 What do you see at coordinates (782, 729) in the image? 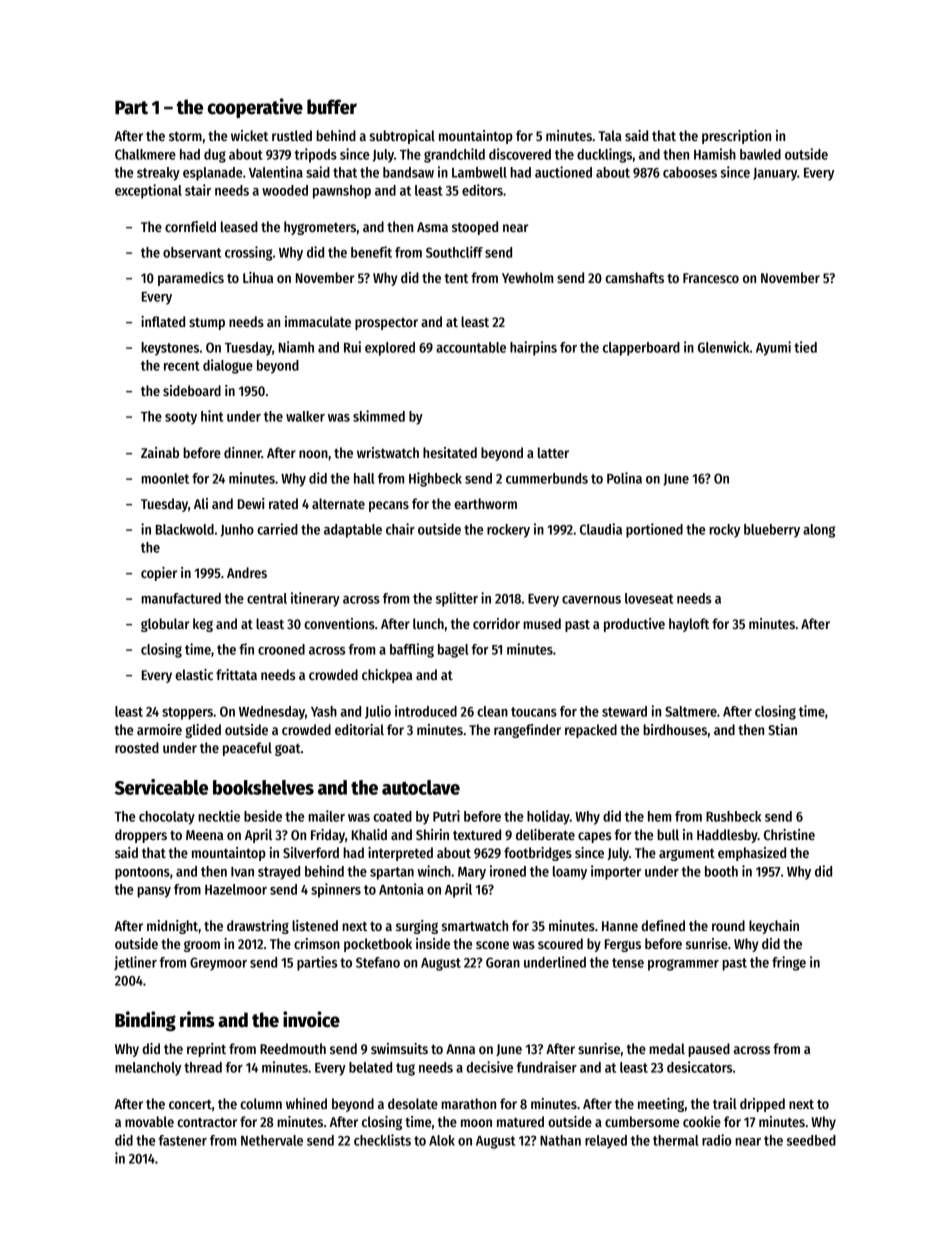
I see `Stian` at bounding box center [782, 729].
